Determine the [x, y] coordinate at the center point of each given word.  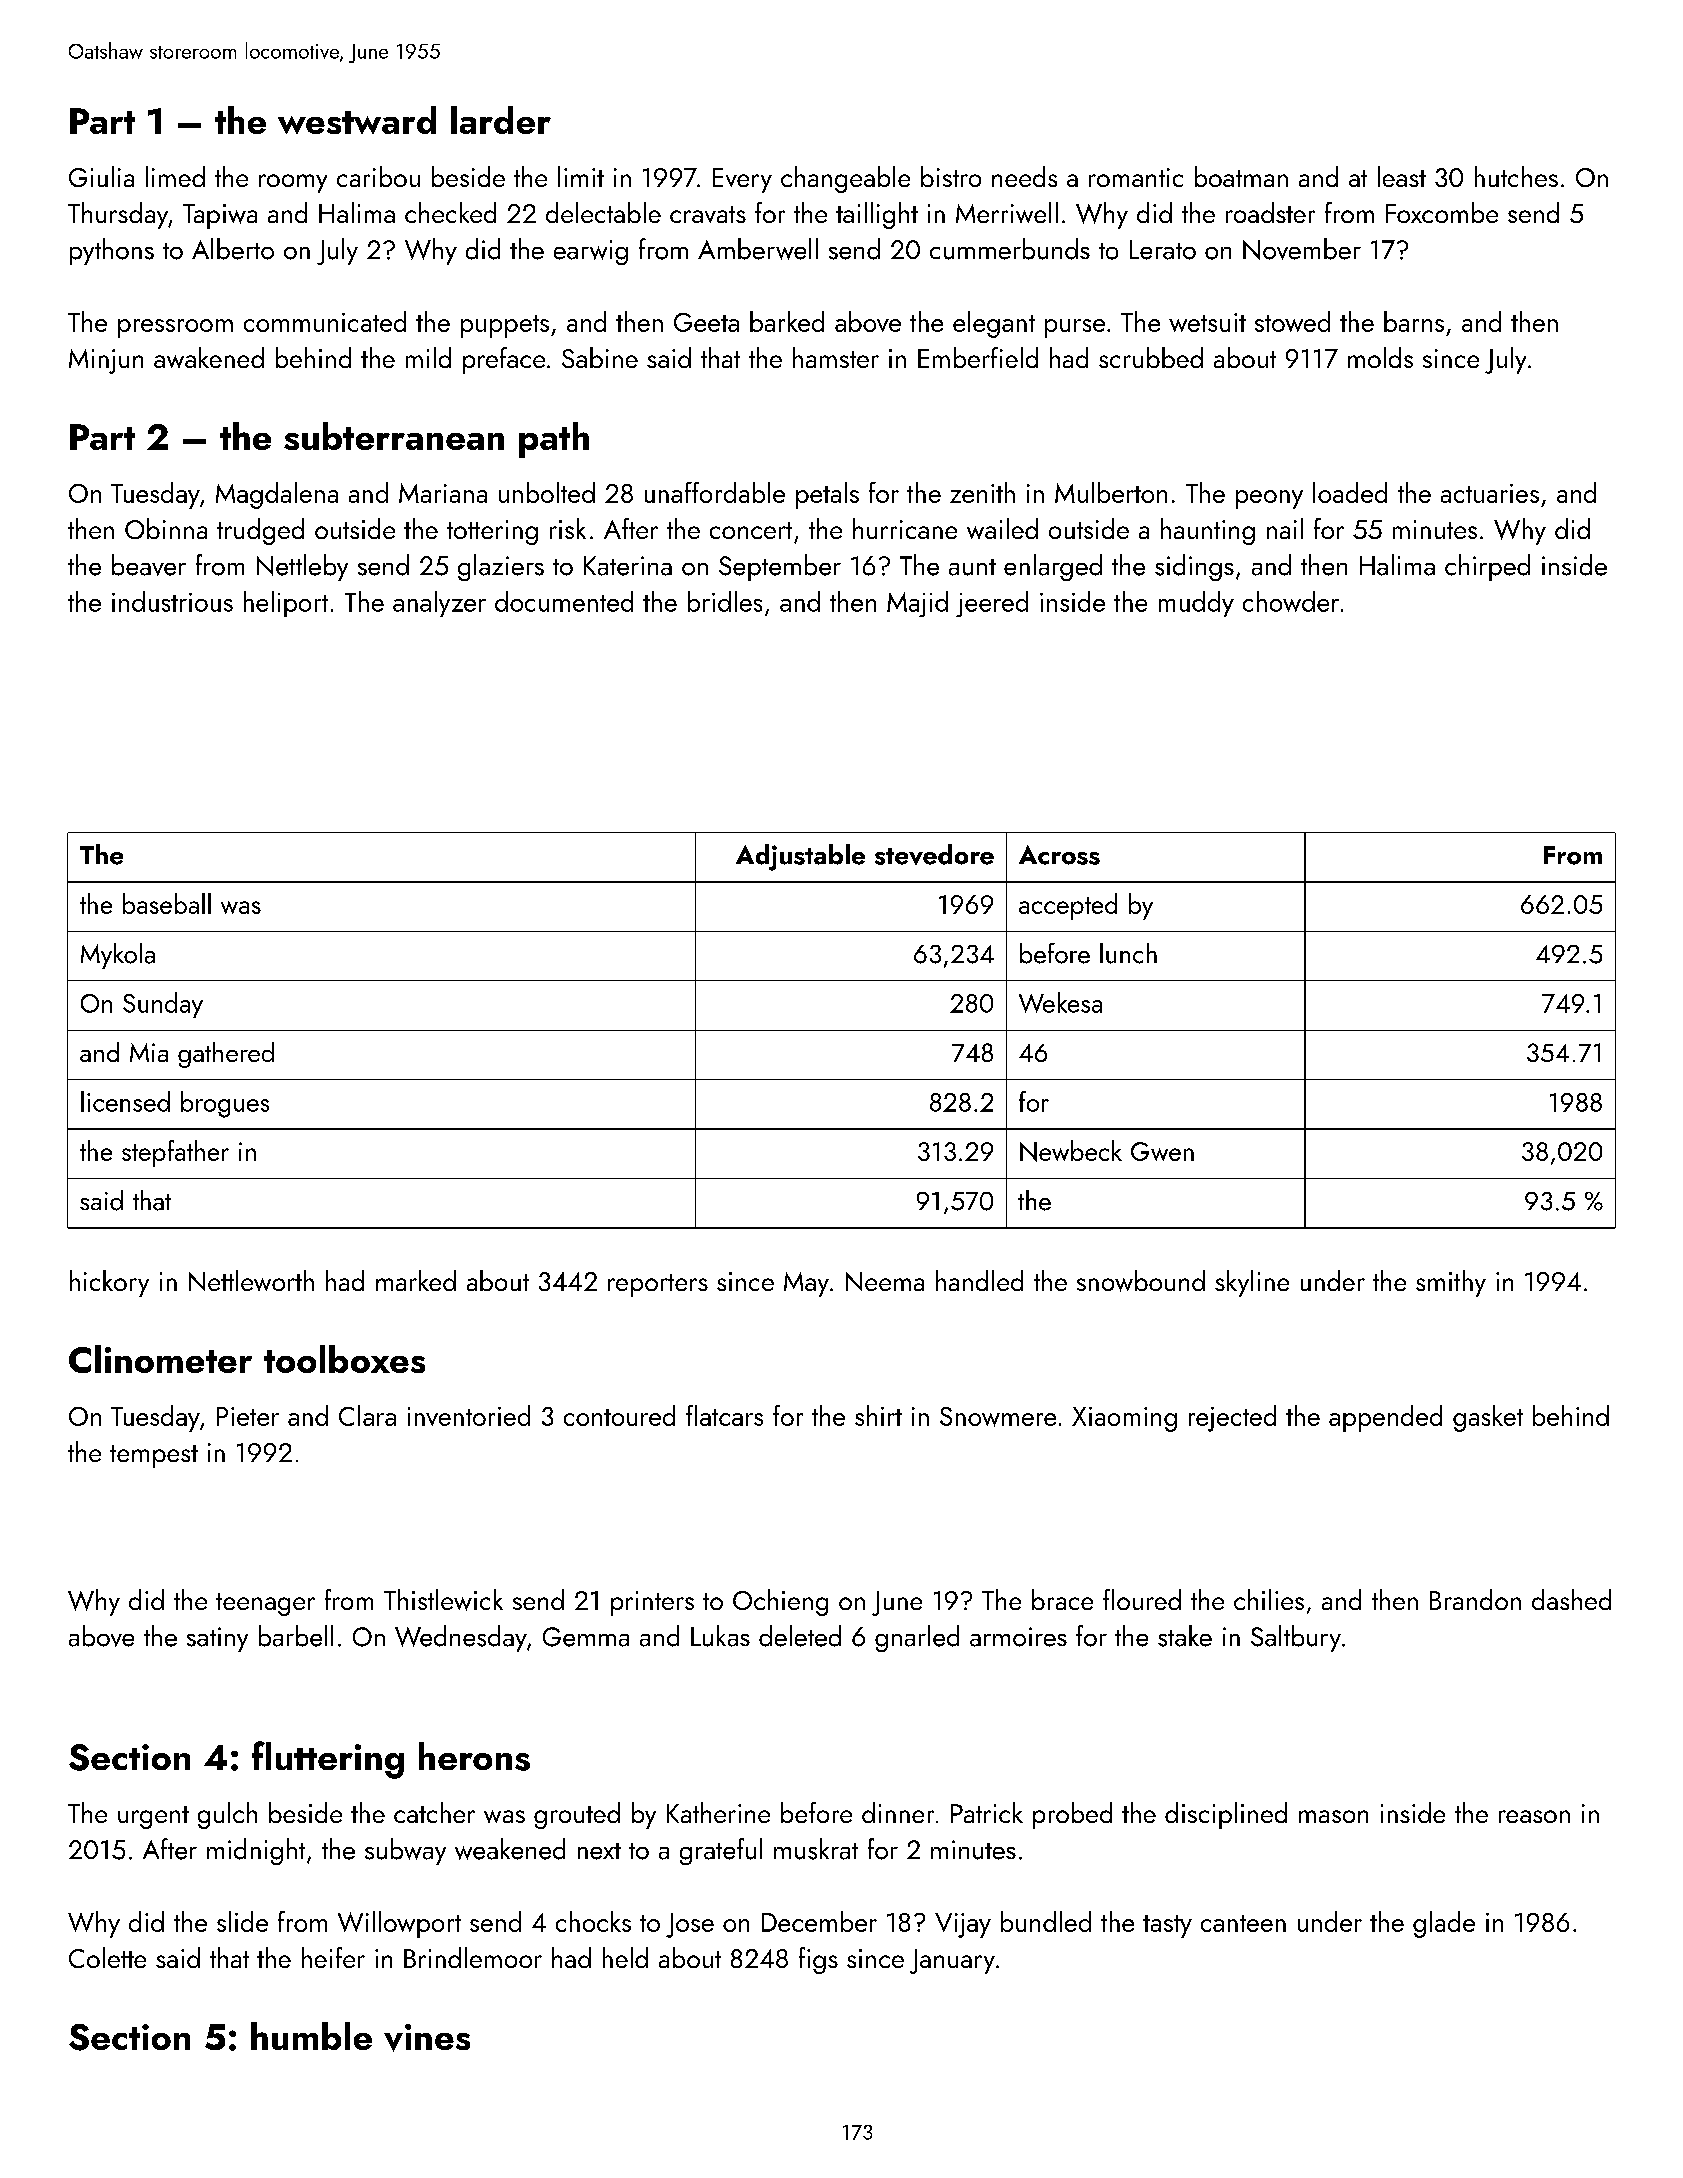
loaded [1350, 492]
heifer [333, 1957]
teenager [265, 1604]
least [1402, 176]
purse [1075, 328]
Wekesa [1060, 1002]
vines [427, 2038]
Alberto [233, 249]
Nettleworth [251, 1280]
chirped [1487, 567]
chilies [1269, 1599]
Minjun [106, 361]
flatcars [724, 1415]
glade [1444, 1924]
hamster [836, 357]
